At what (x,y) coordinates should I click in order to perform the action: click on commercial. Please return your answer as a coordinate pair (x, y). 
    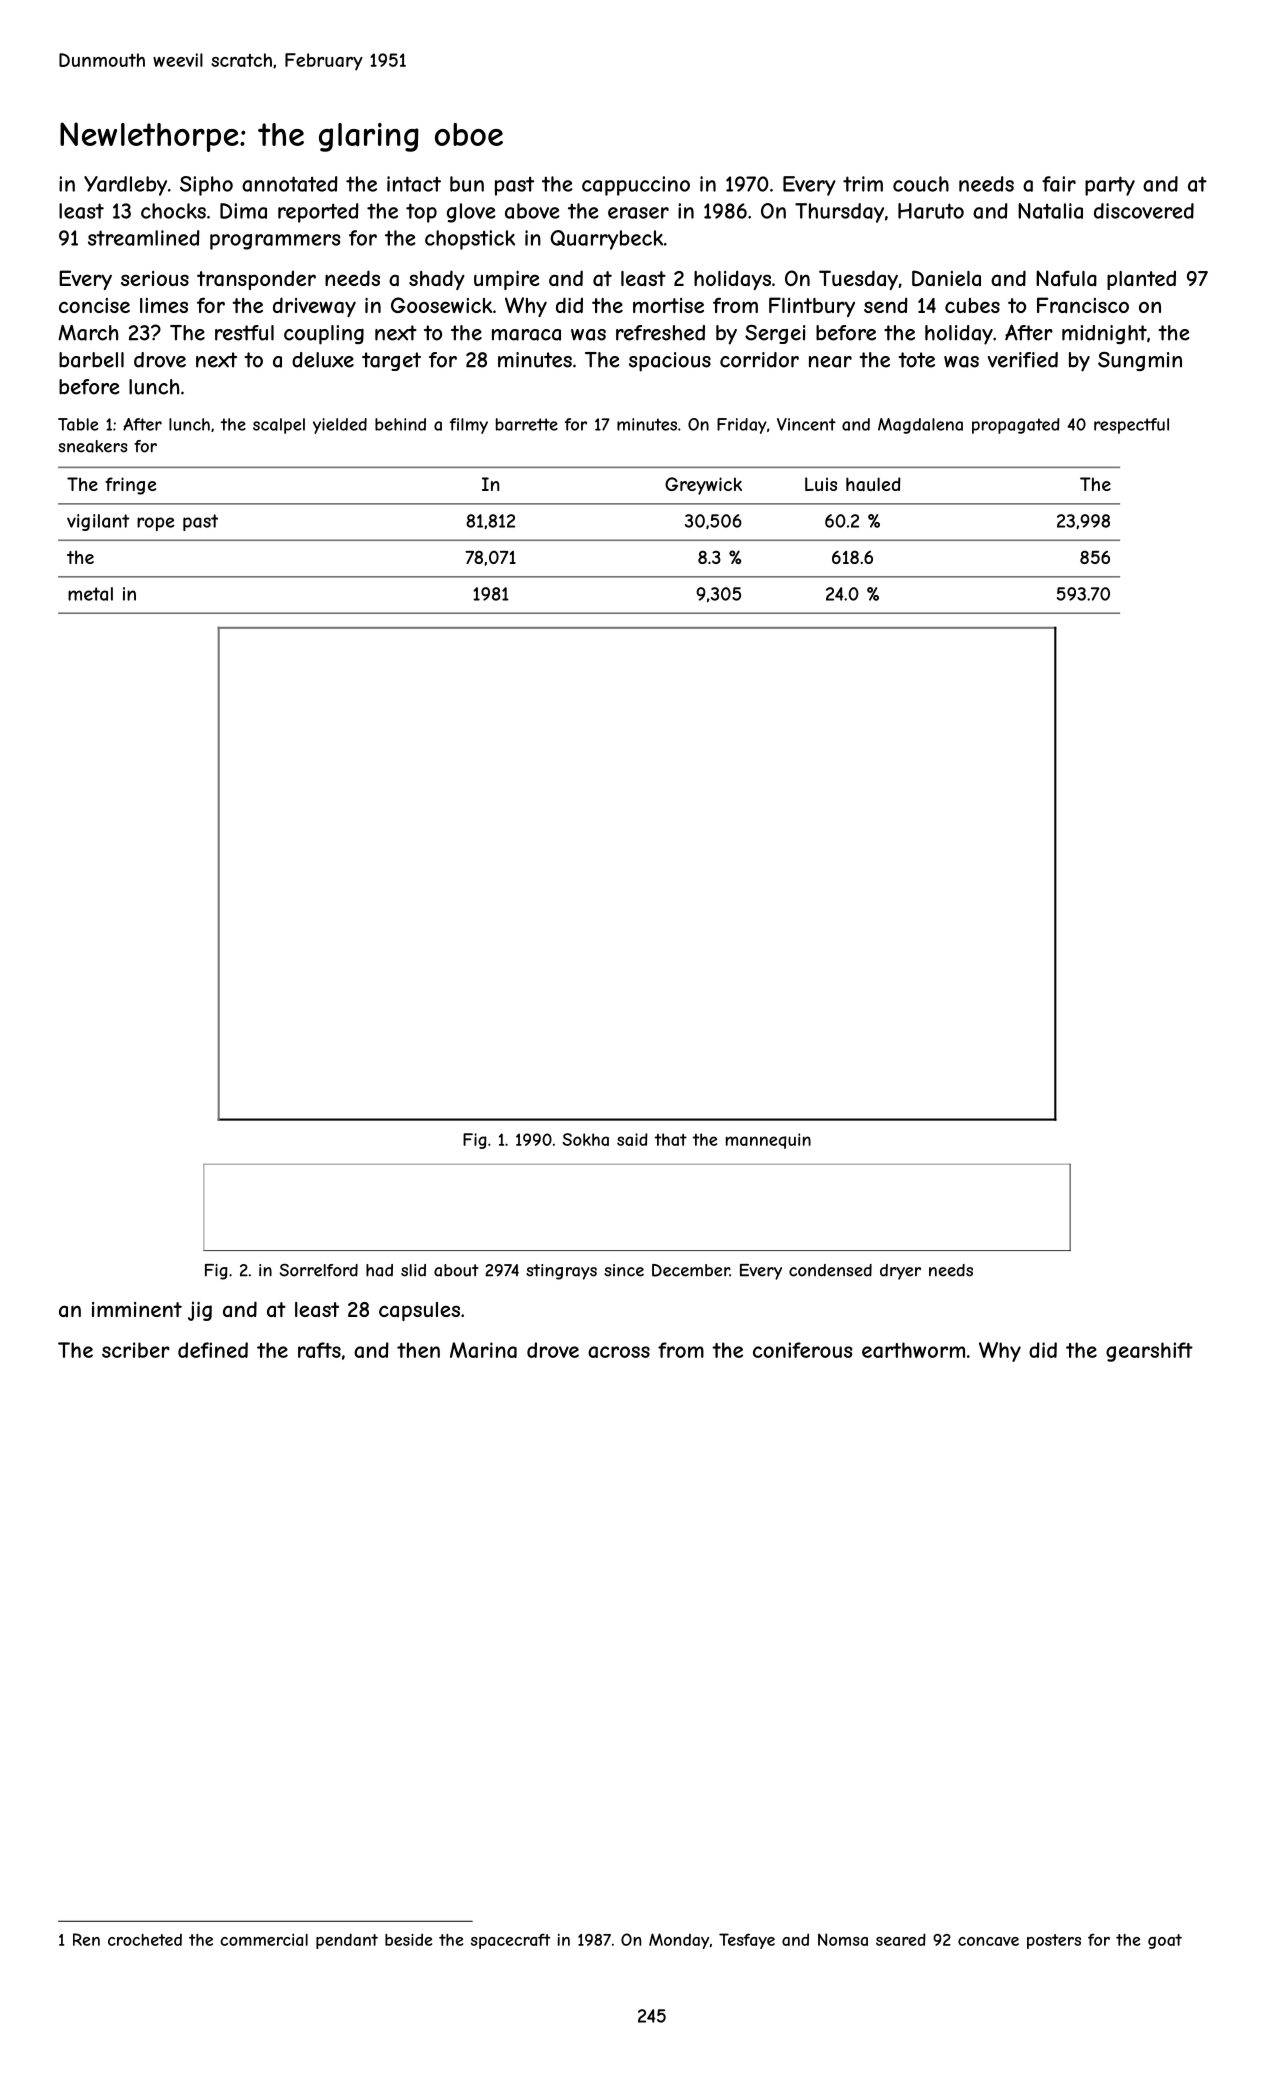
    Looking at the image, I should click on (264, 1940).
